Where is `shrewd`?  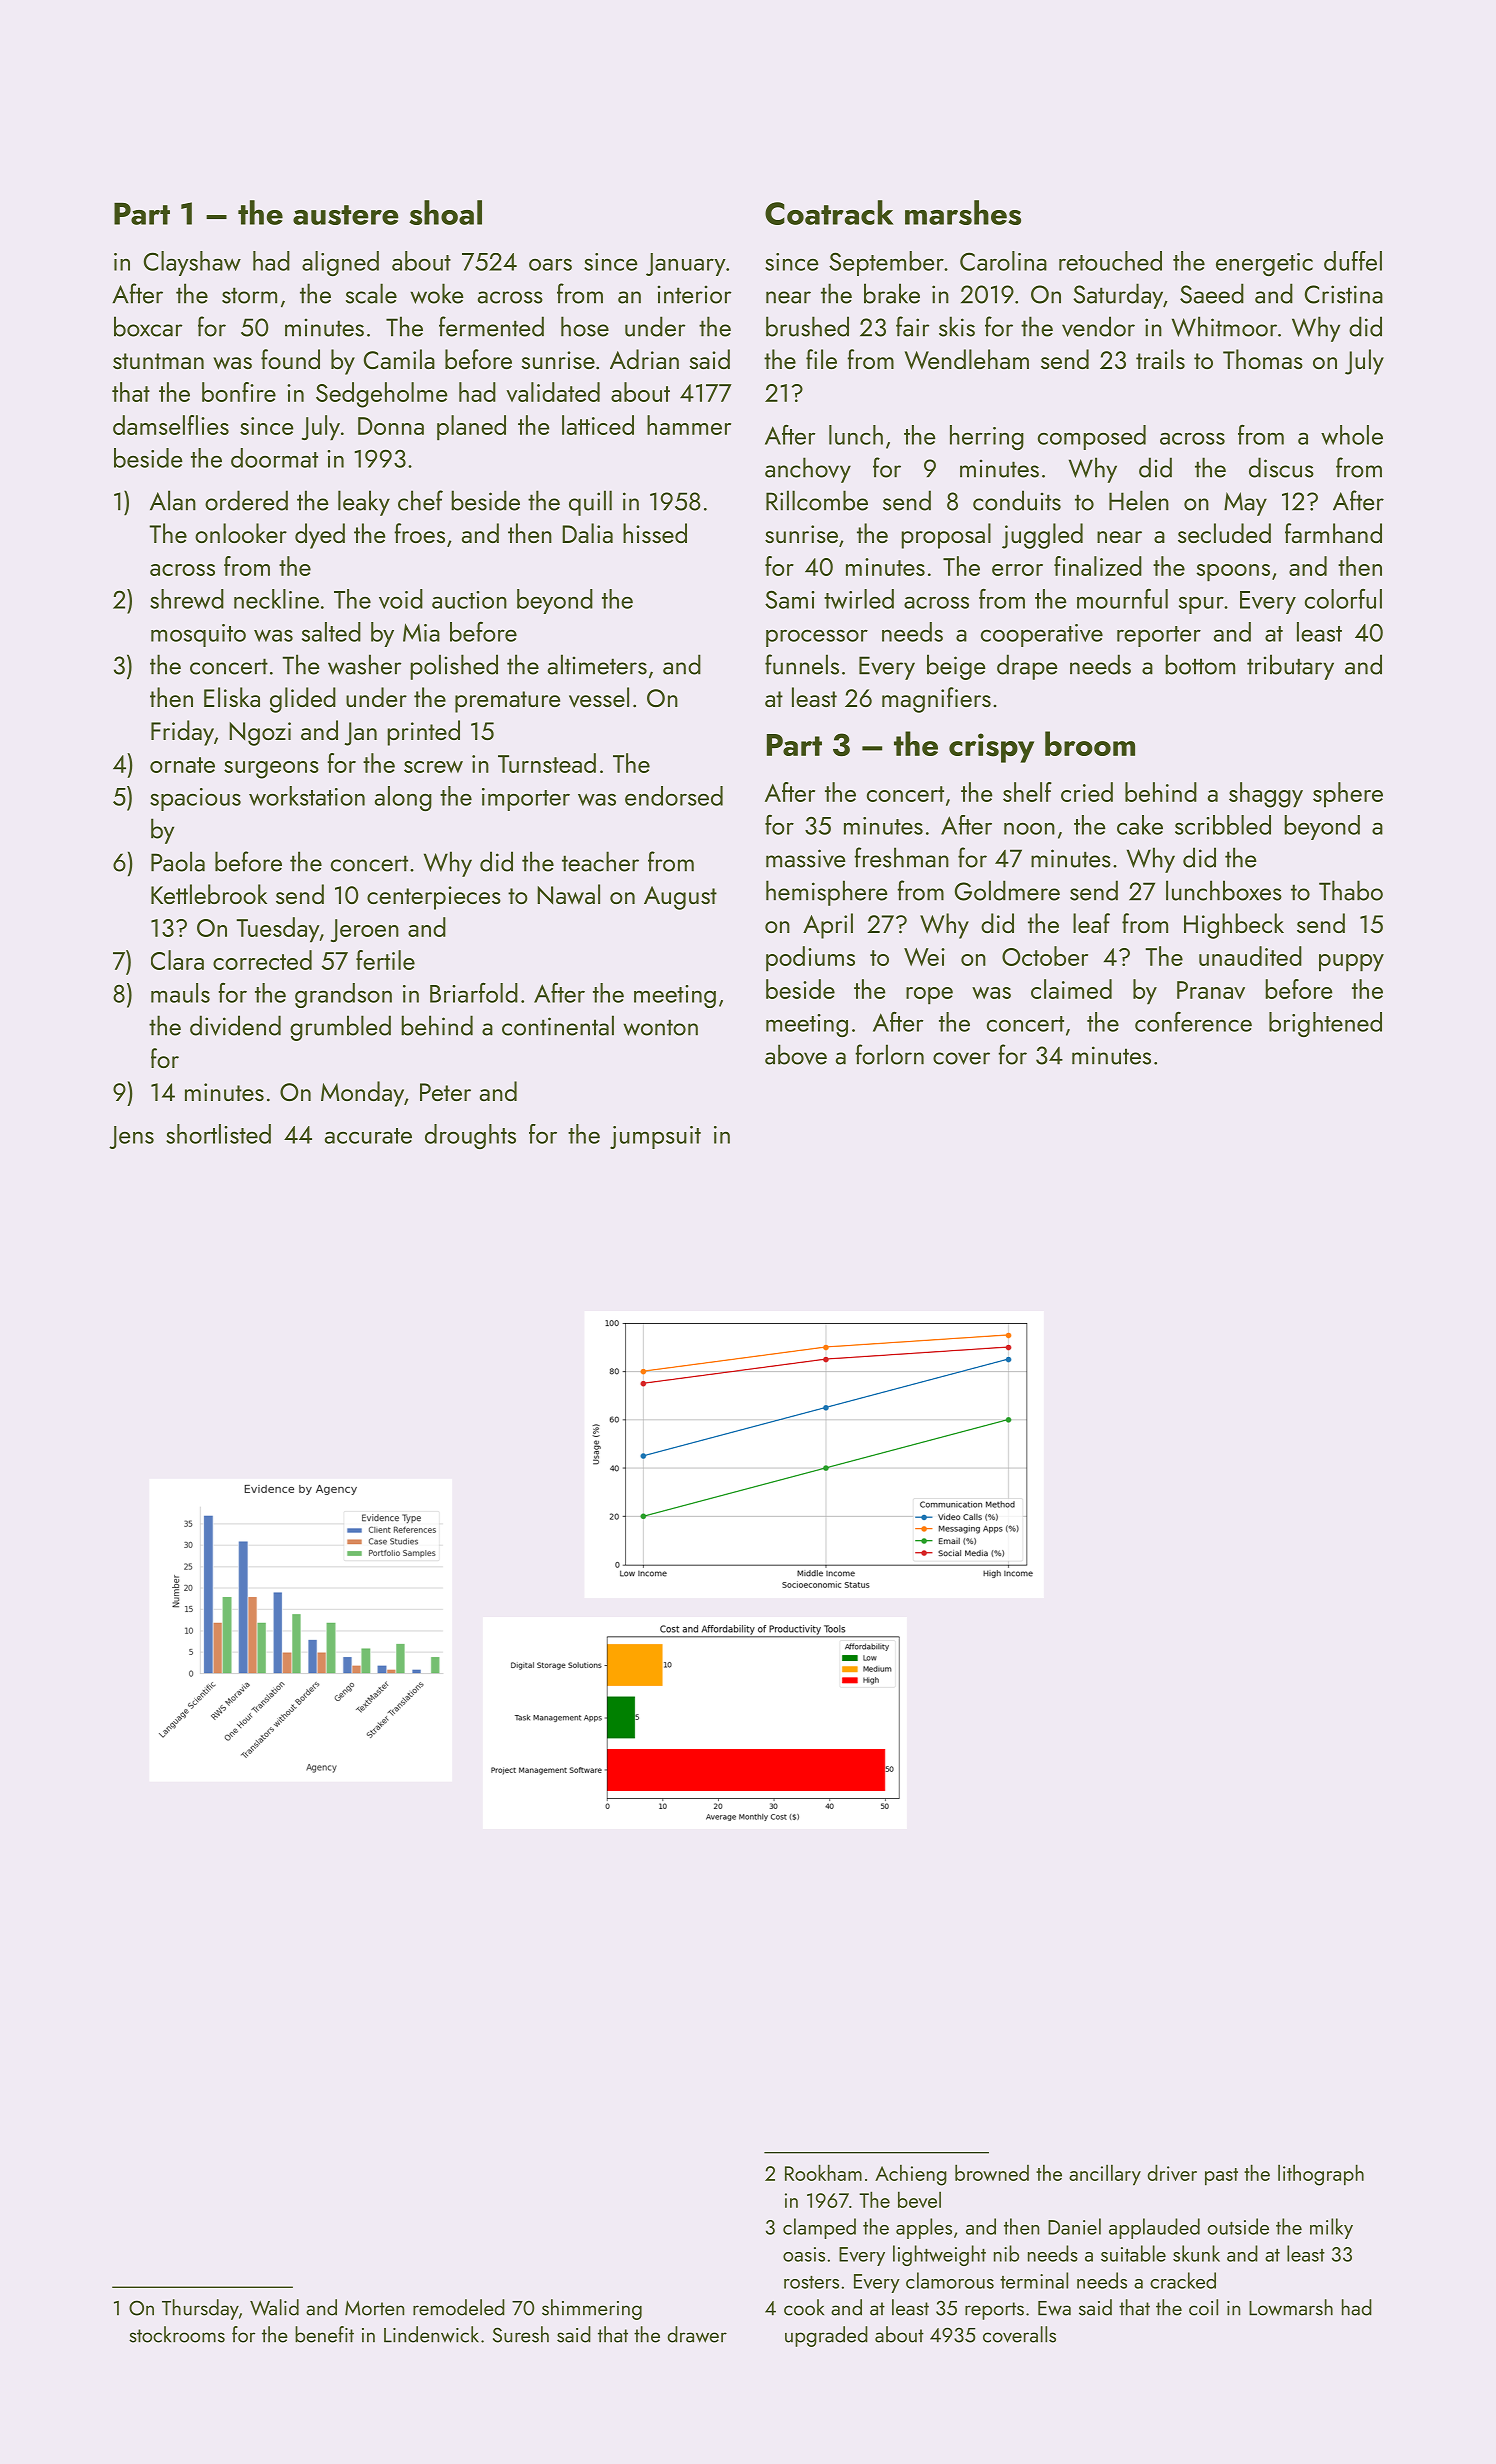 shrewd is located at coordinates (187, 599).
